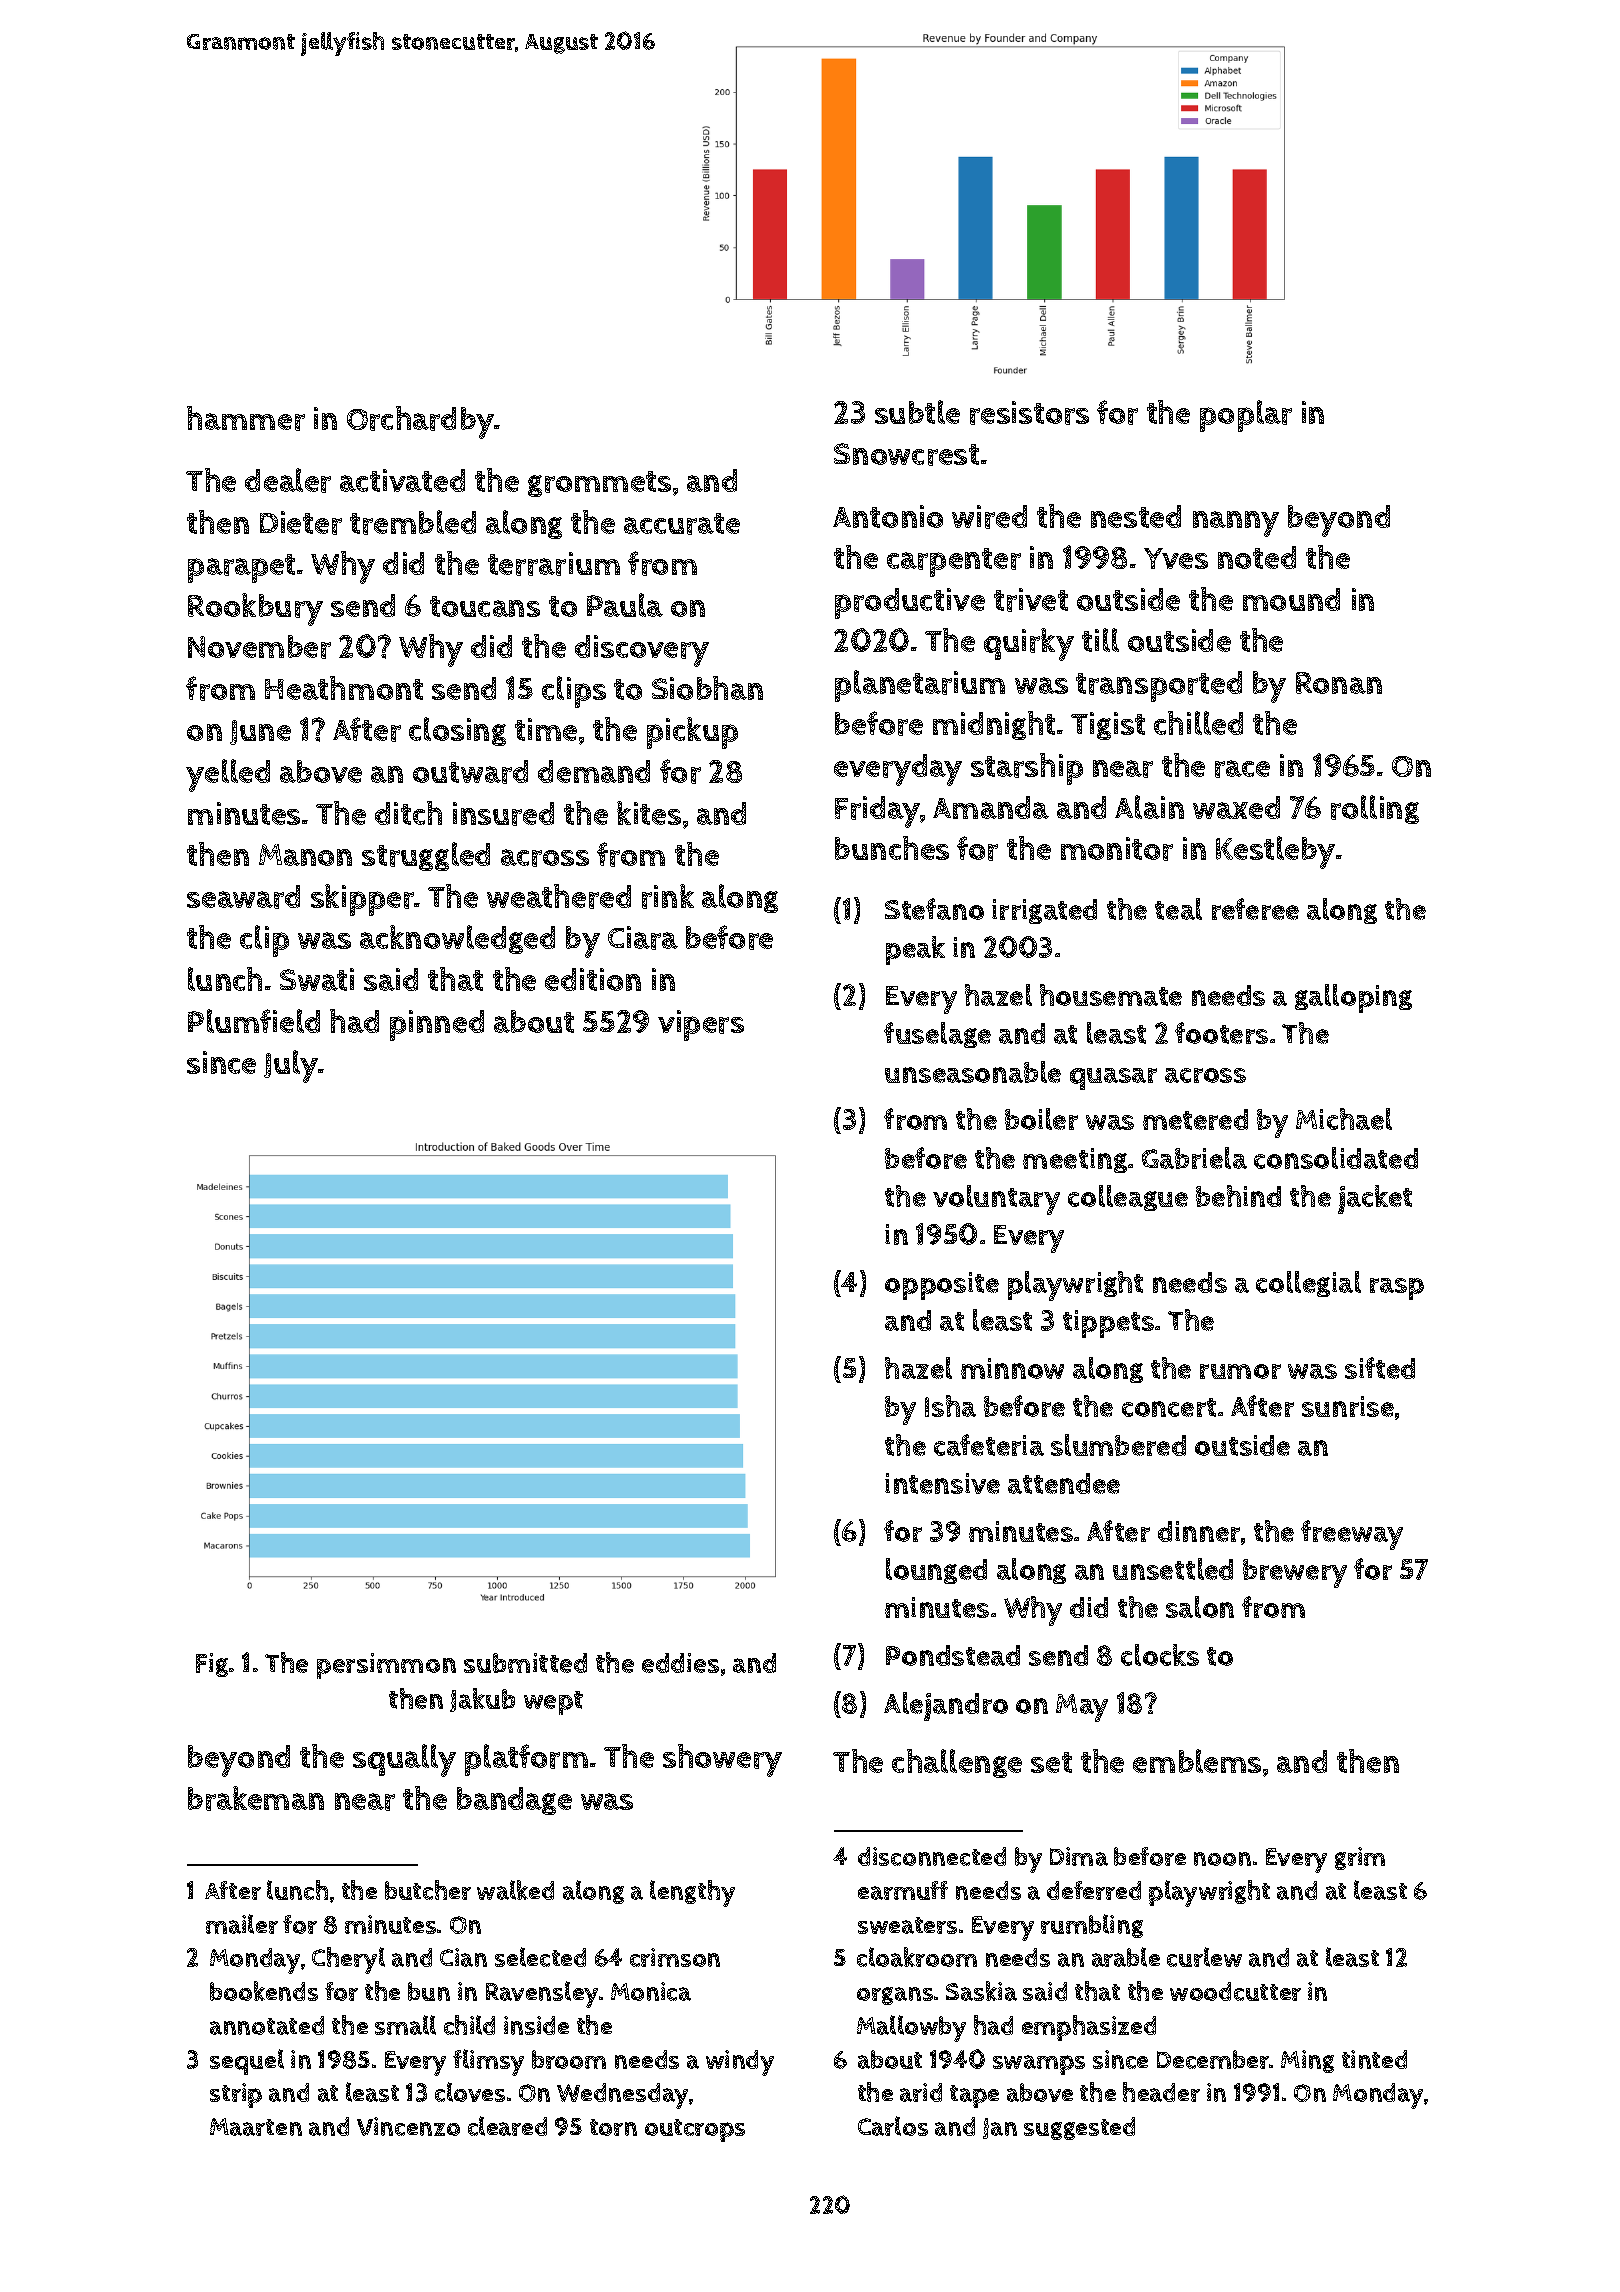 The width and height of the screenshot is (1620, 2292). What do you see at coordinates (254, 1021) in the screenshot?
I see `Plumfield` at bounding box center [254, 1021].
